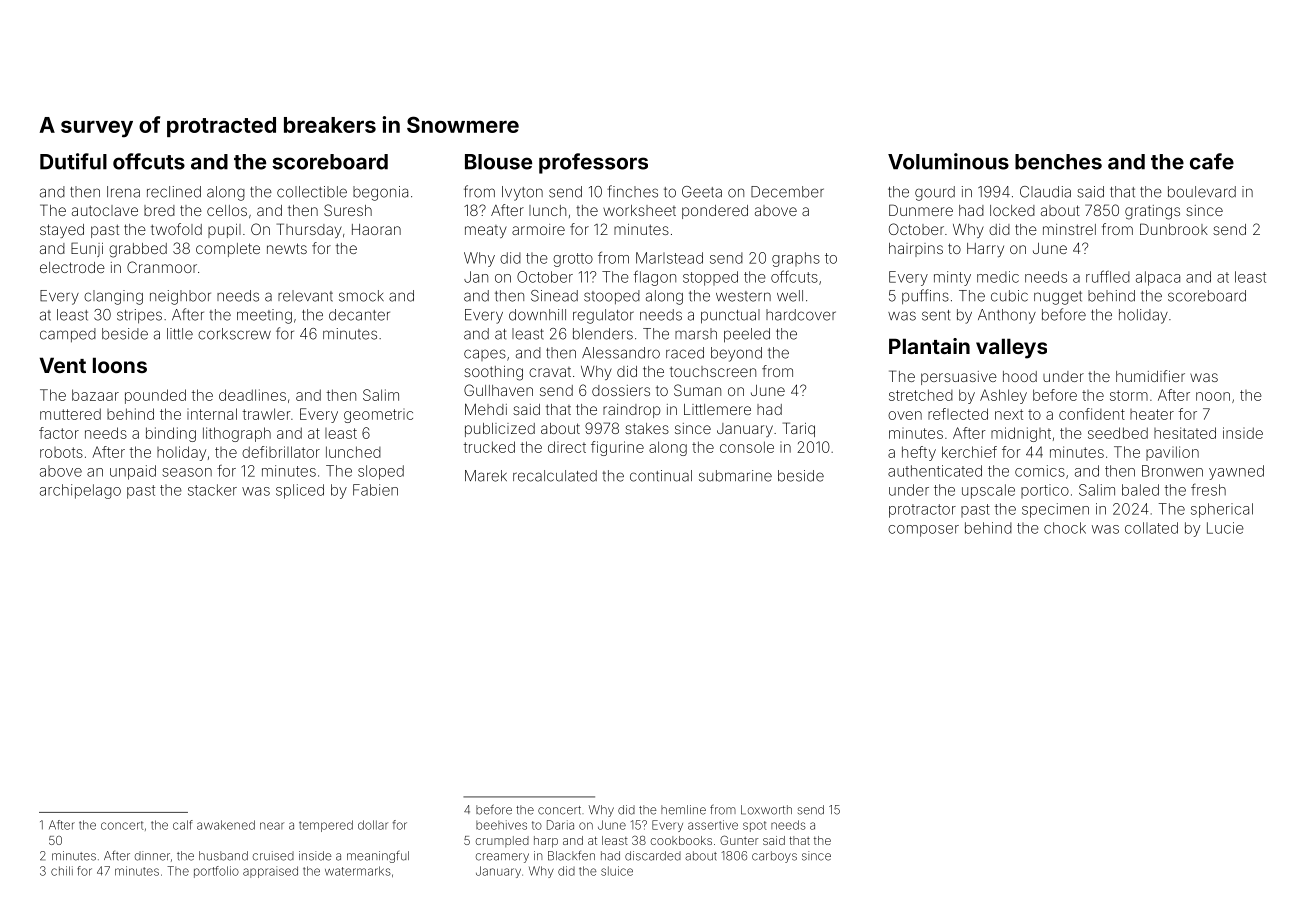  Describe the element at coordinates (567, 447) in the screenshot. I see `direct` at that location.
